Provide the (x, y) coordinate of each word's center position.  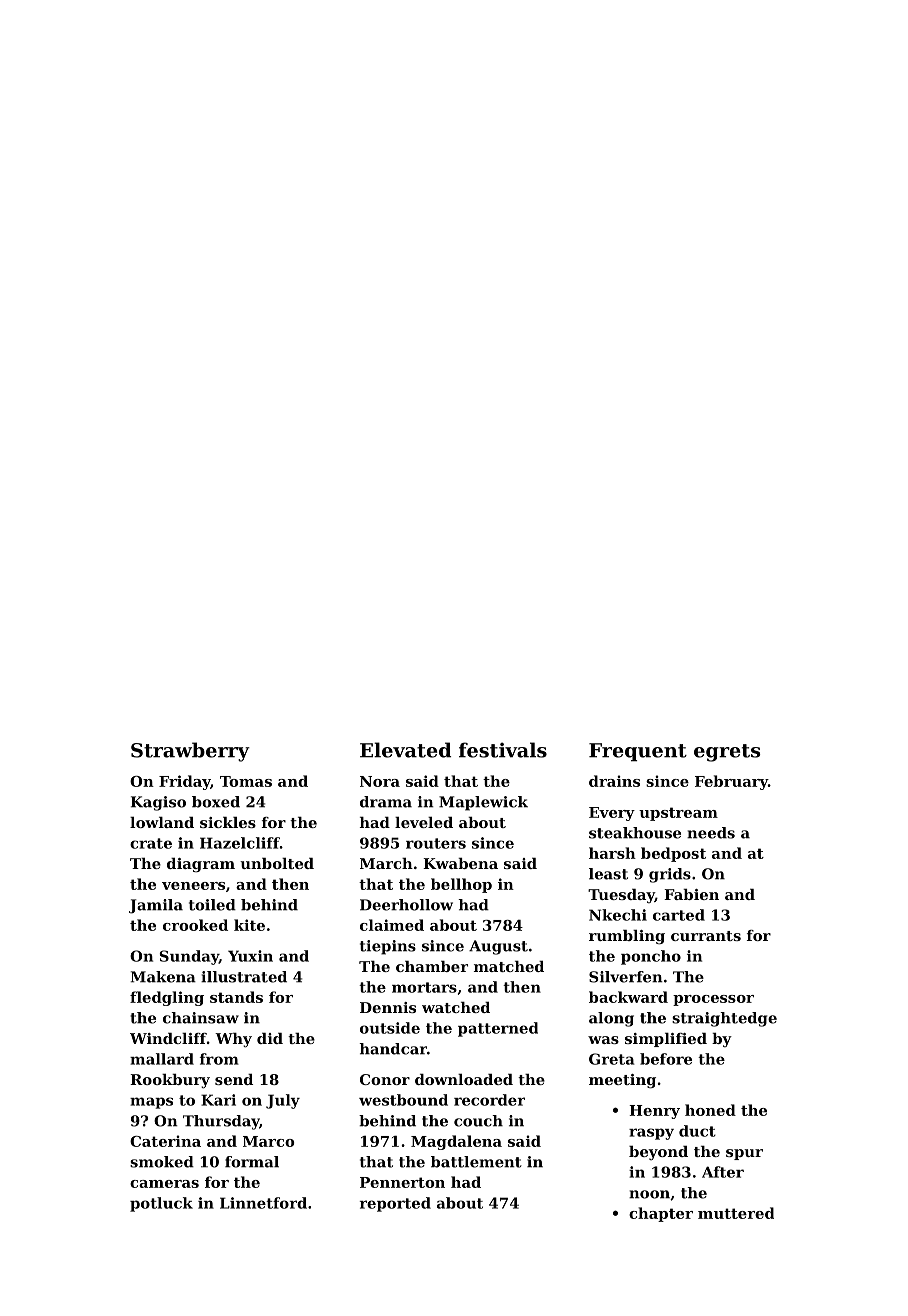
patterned (498, 1029)
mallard (162, 1059)
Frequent (638, 752)
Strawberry (190, 752)
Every (612, 814)
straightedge (724, 1019)
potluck (161, 1204)
